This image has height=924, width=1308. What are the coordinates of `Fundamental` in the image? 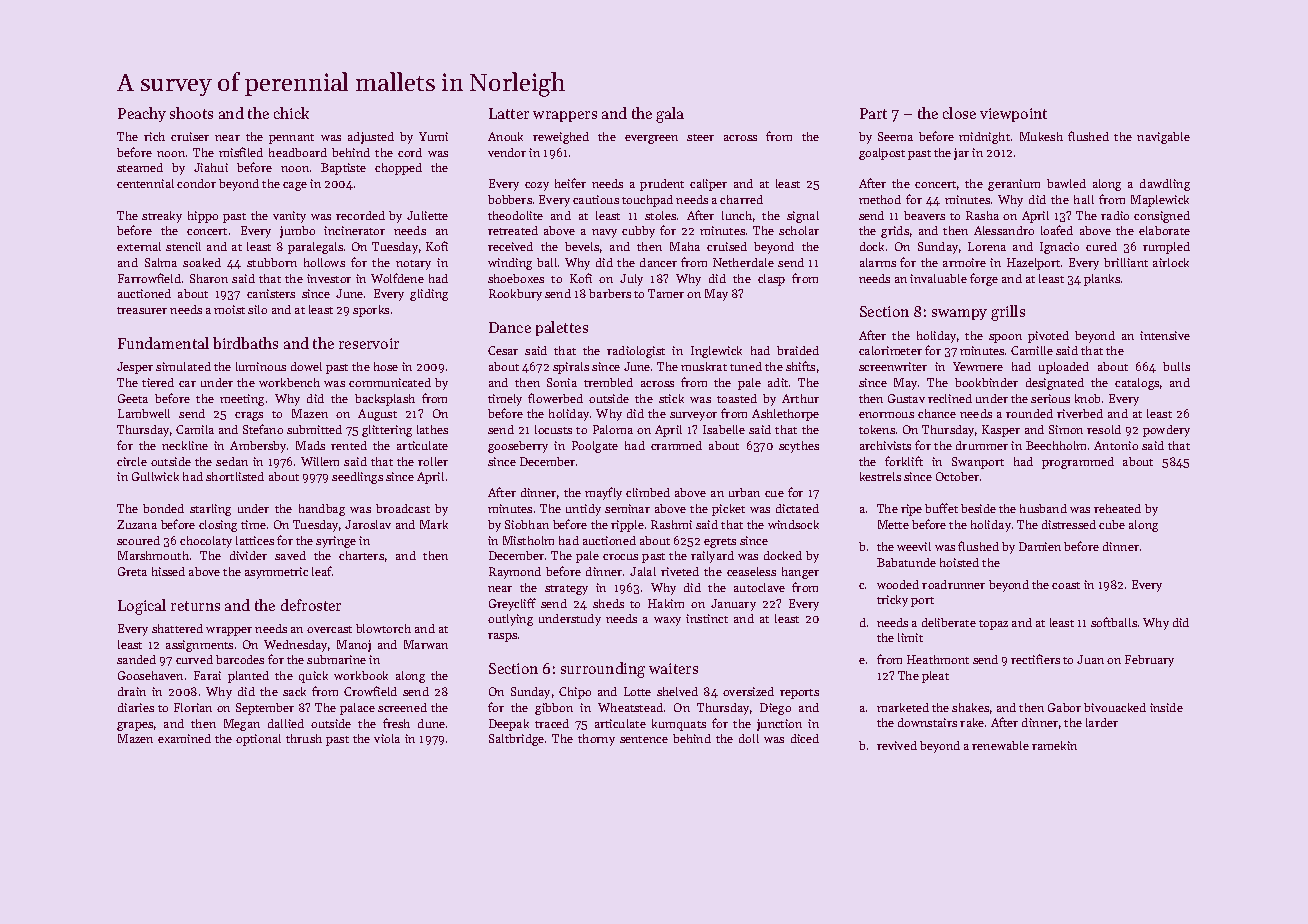 It's located at (163, 343).
